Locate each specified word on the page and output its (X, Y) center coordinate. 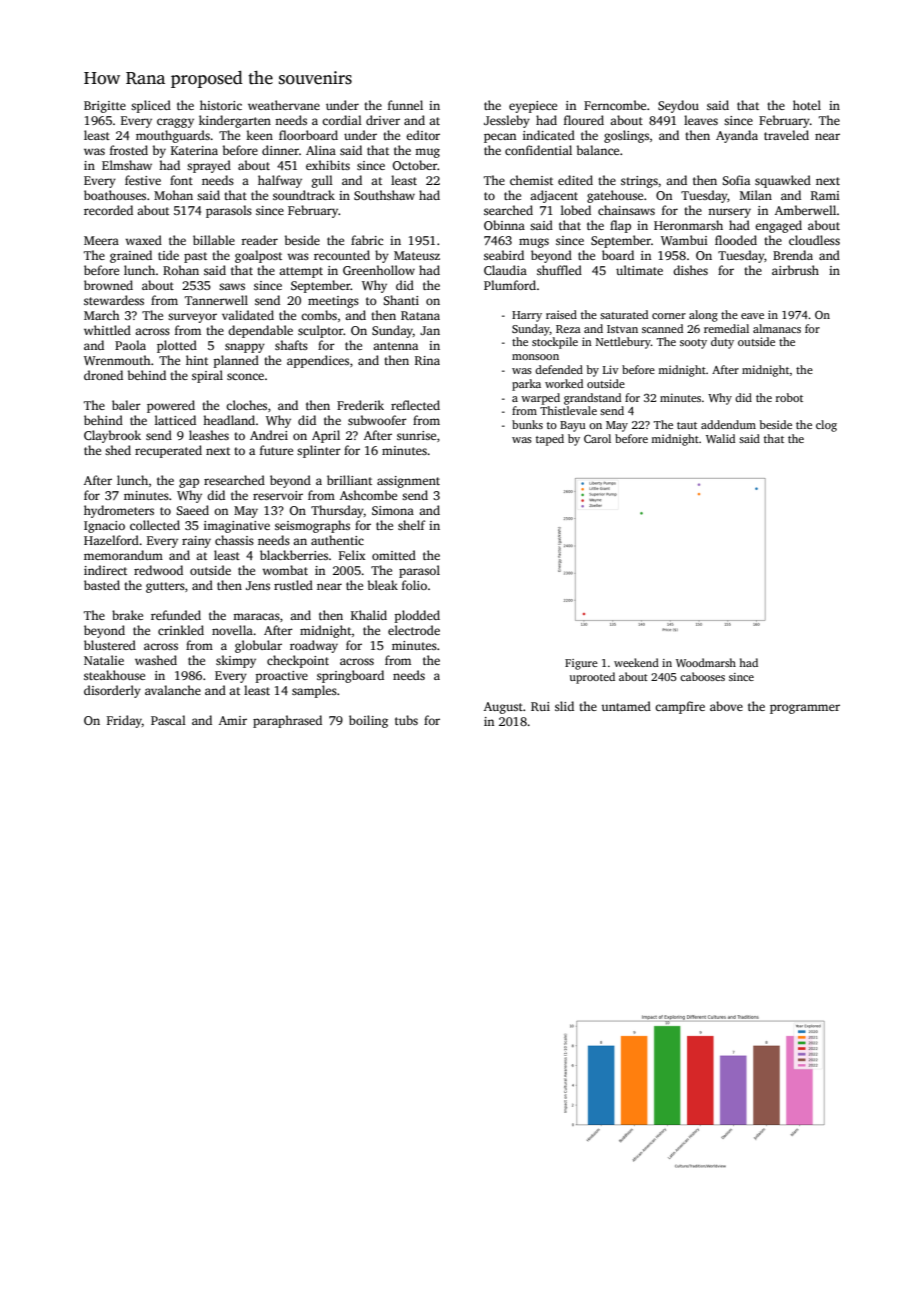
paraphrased (287, 721)
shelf (412, 525)
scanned (662, 328)
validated (248, 315)
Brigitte (105, 107)
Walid (720, 438)
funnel (405, 105)
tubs (406, 720)
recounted (342, 255)
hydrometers (119, 511)
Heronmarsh (688, 225)
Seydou (678, 106)
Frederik (360, 405)
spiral (207, 376)
